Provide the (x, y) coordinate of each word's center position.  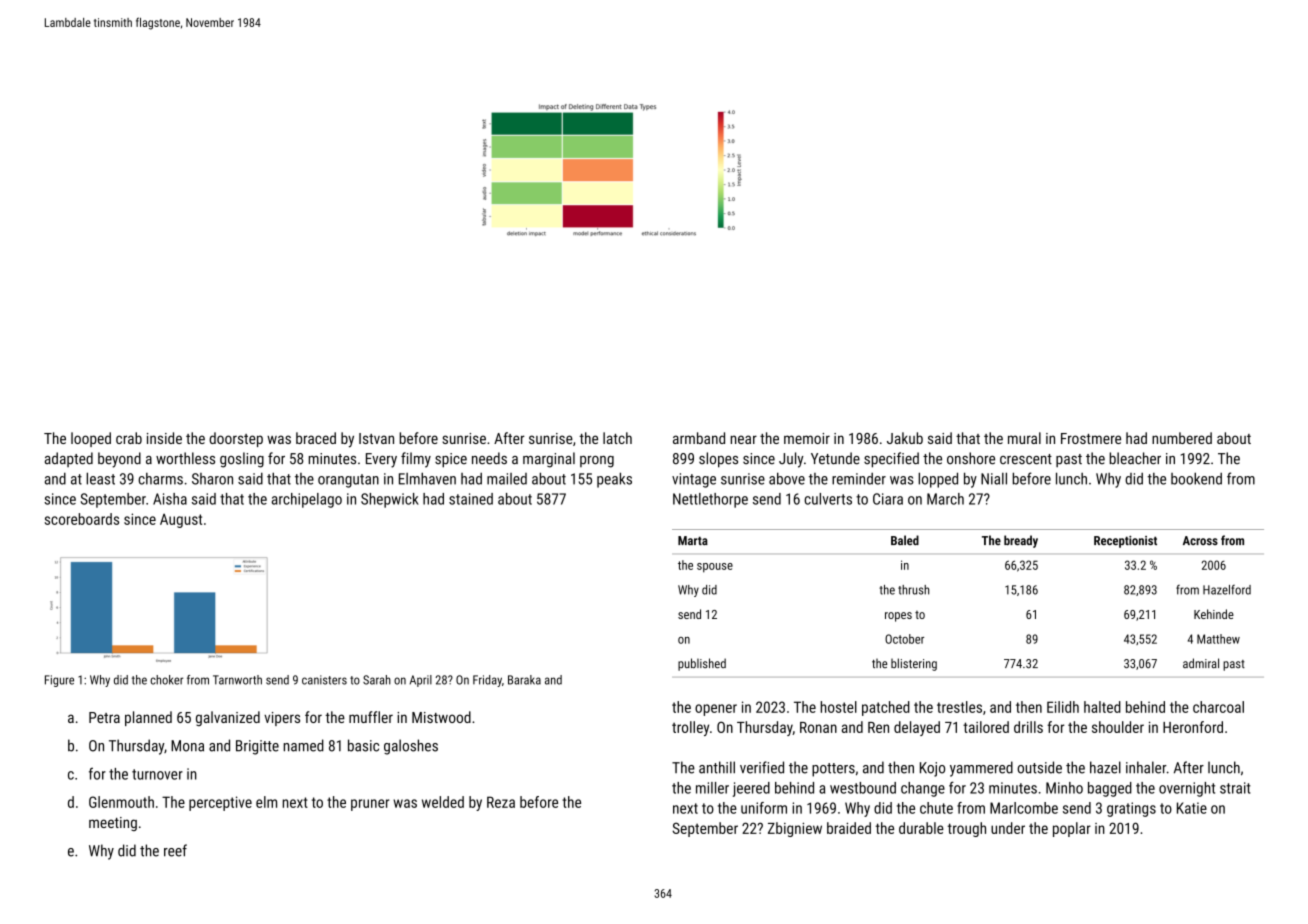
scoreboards (82, 519)
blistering (914, 664)
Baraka (524, 680)
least (100, 478)
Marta (693, 540)
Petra (104, 717)
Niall (994, 478)
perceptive (220, 803)
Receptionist (1125, 542)
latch (617, 438)
